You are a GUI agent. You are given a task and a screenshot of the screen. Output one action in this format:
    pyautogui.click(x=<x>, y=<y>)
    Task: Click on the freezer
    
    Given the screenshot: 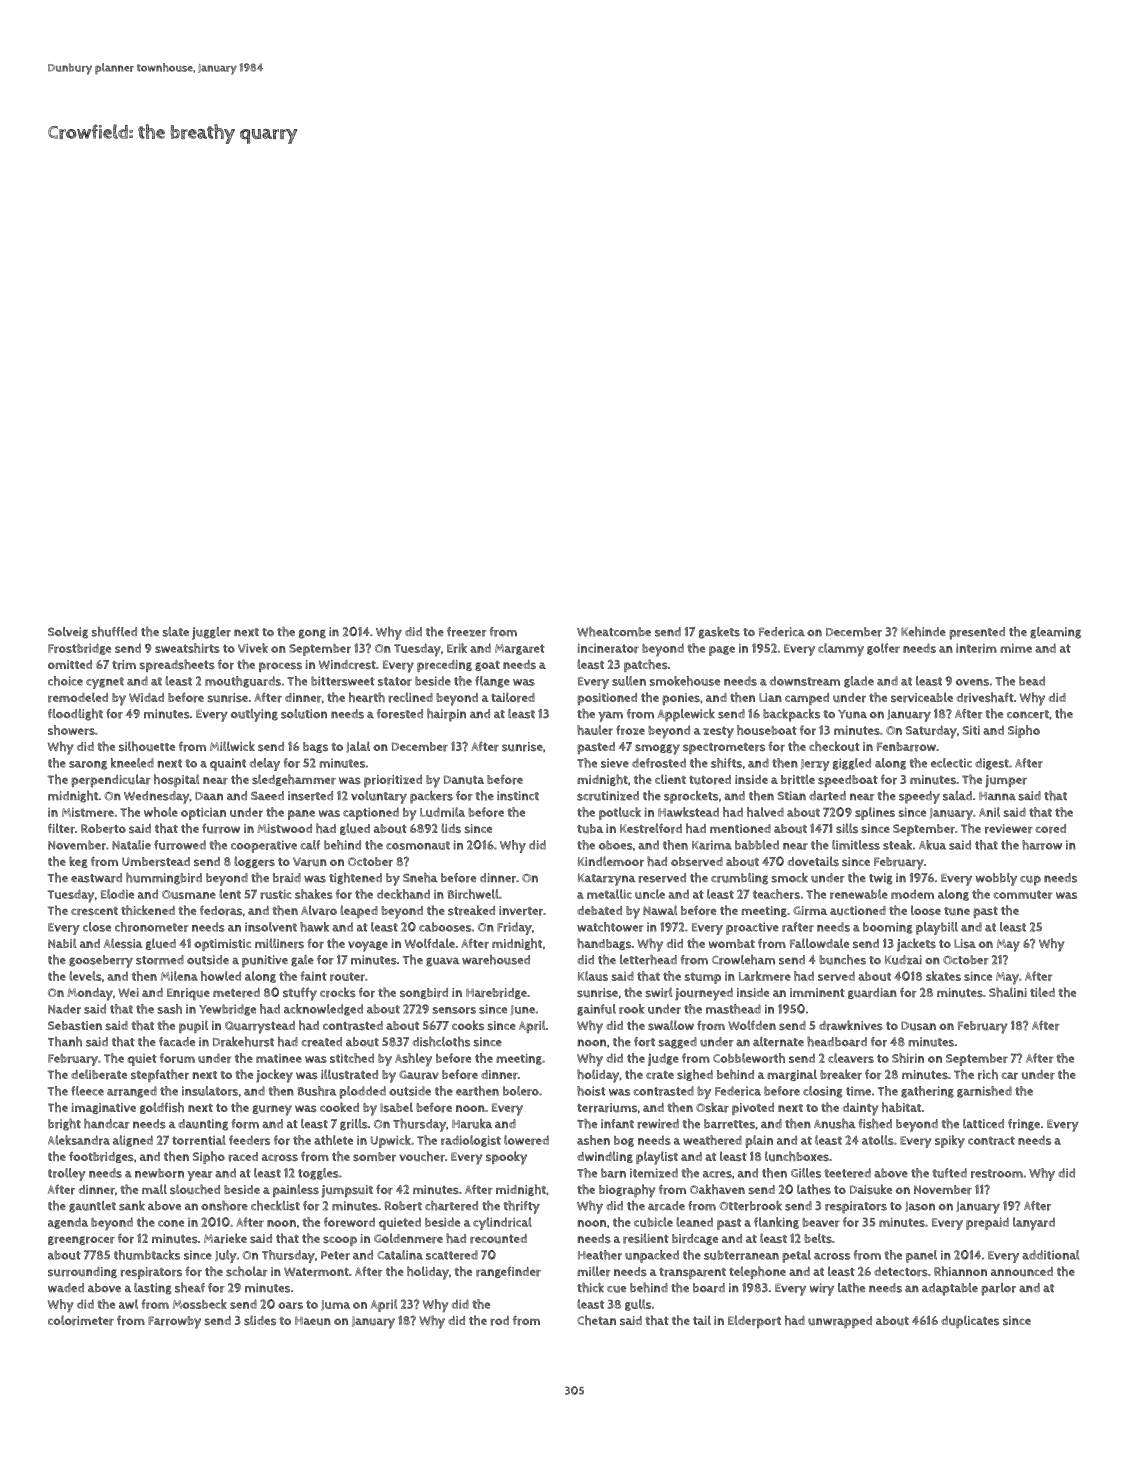 What is the action you would take?
    pyautogui.click(x=467, y=632)
